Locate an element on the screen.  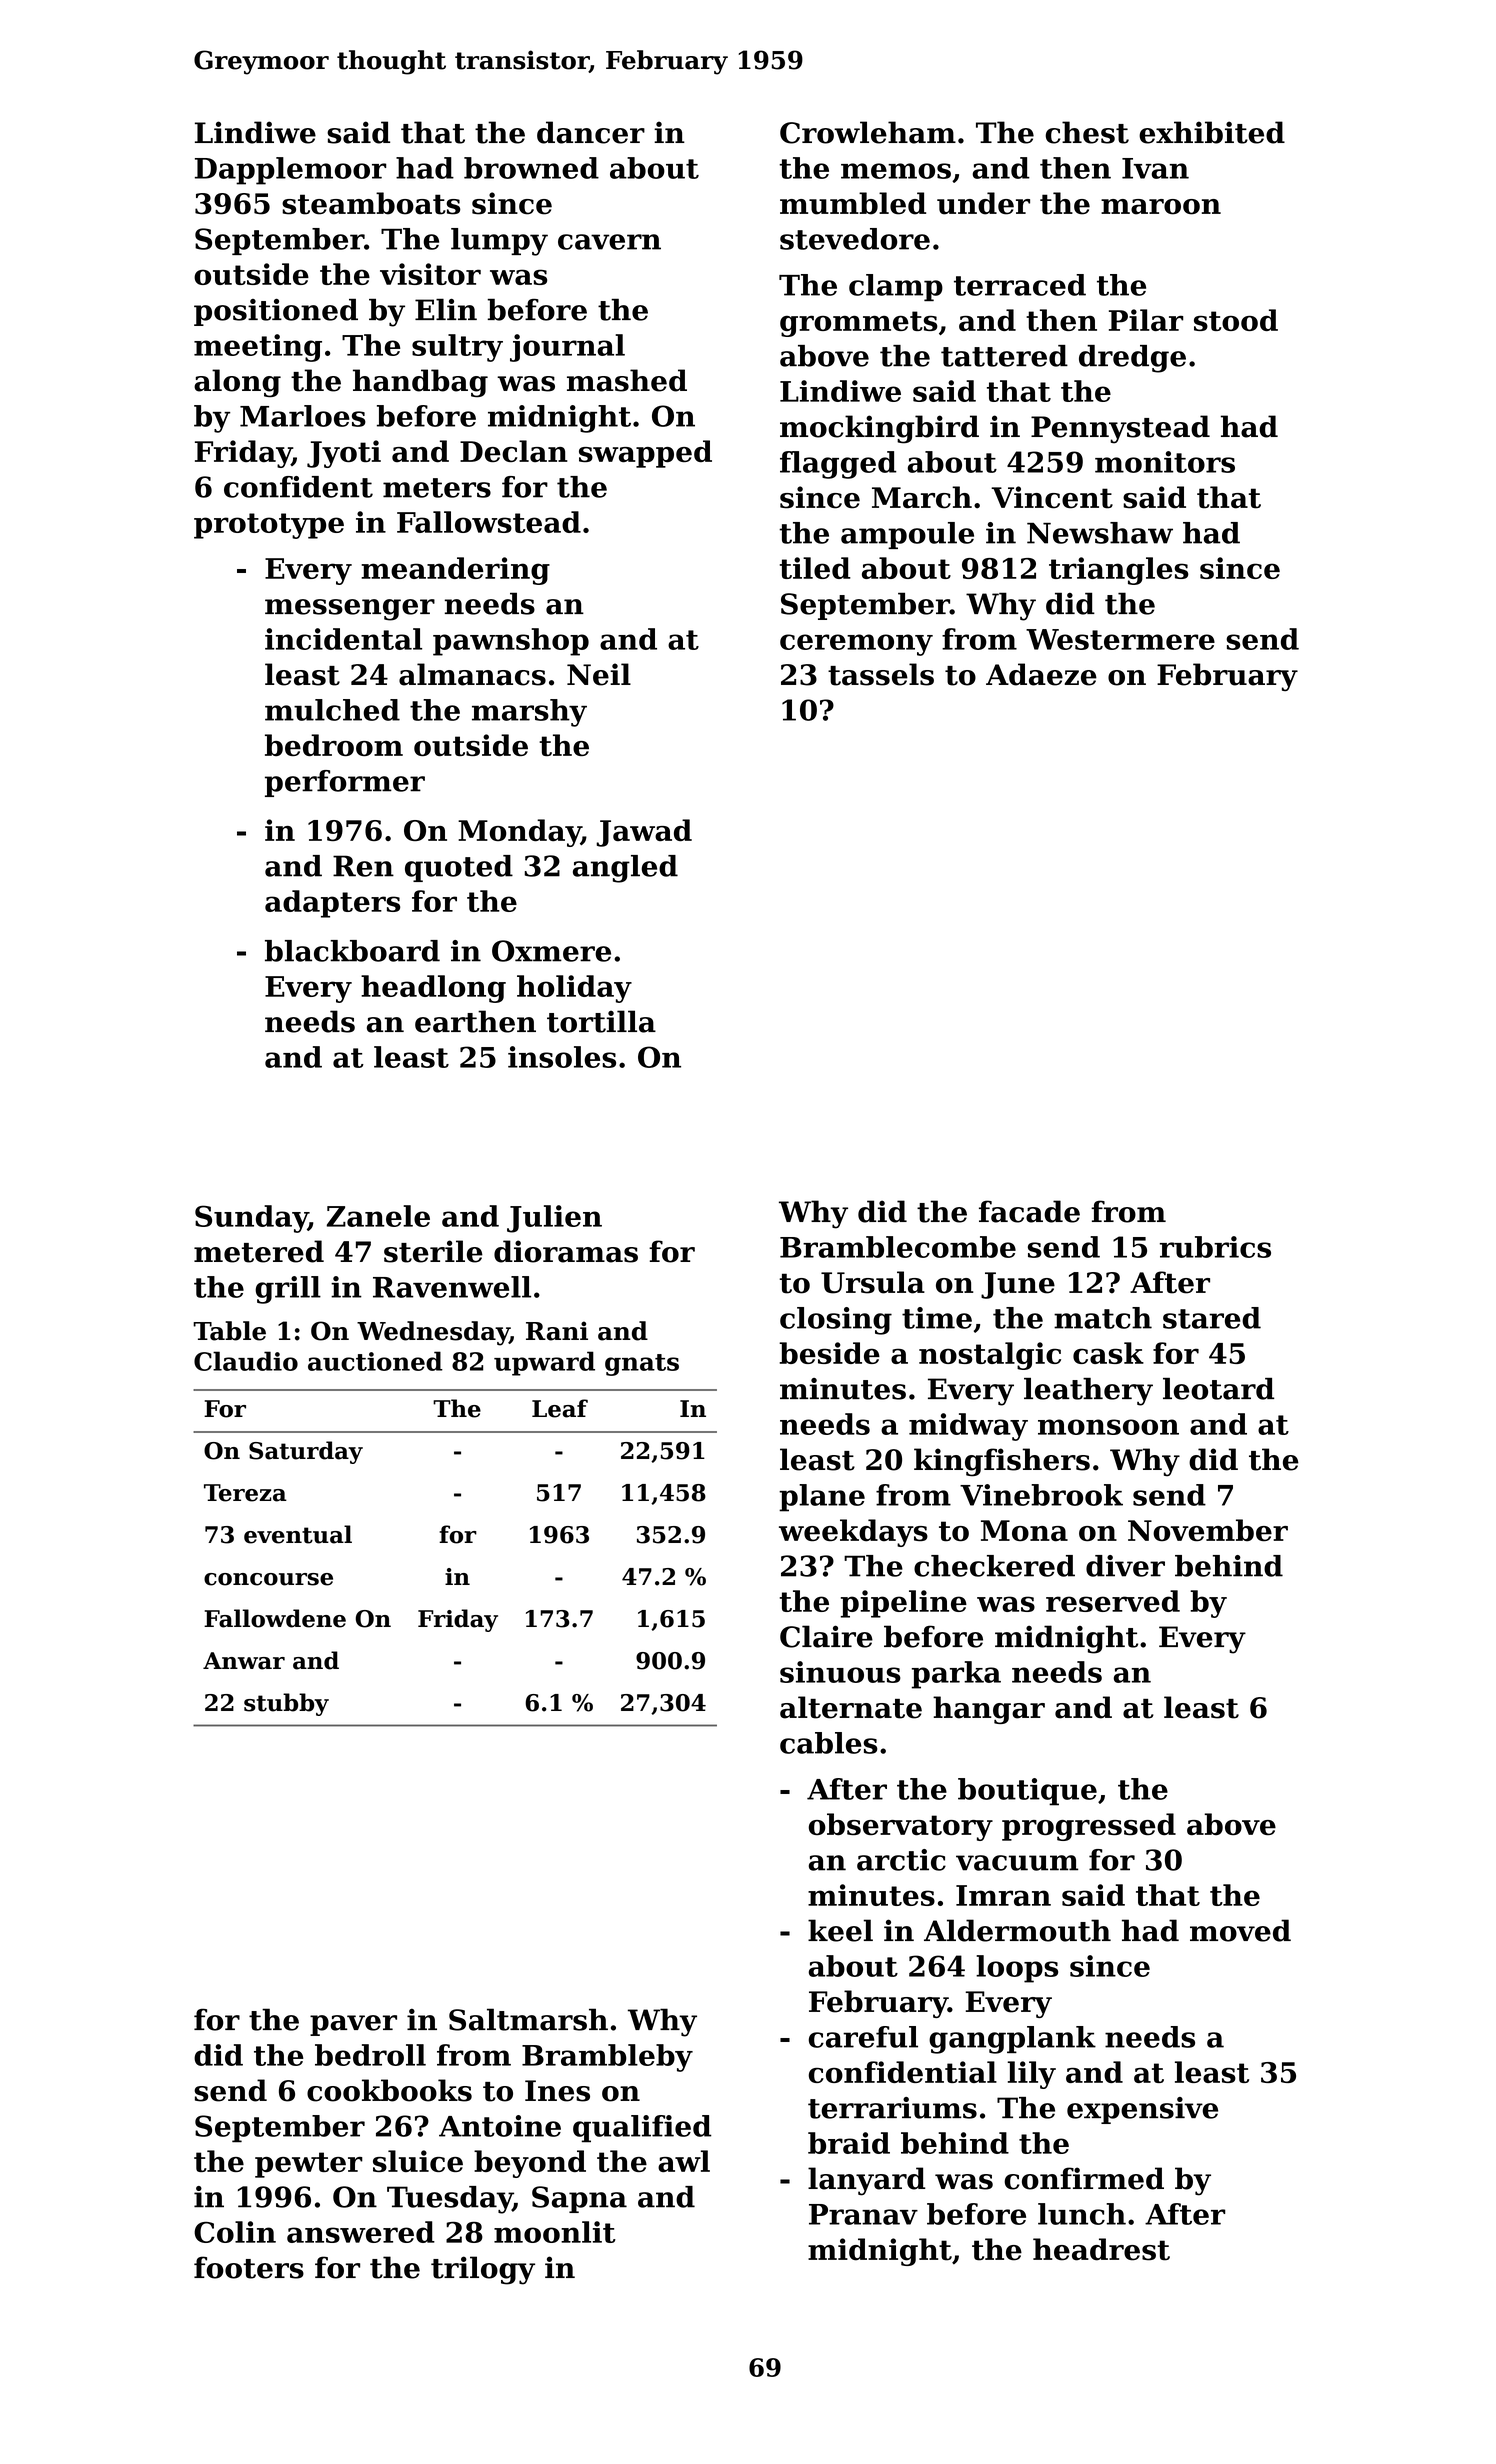
Crowleham is located at coordinates (868, 132).
